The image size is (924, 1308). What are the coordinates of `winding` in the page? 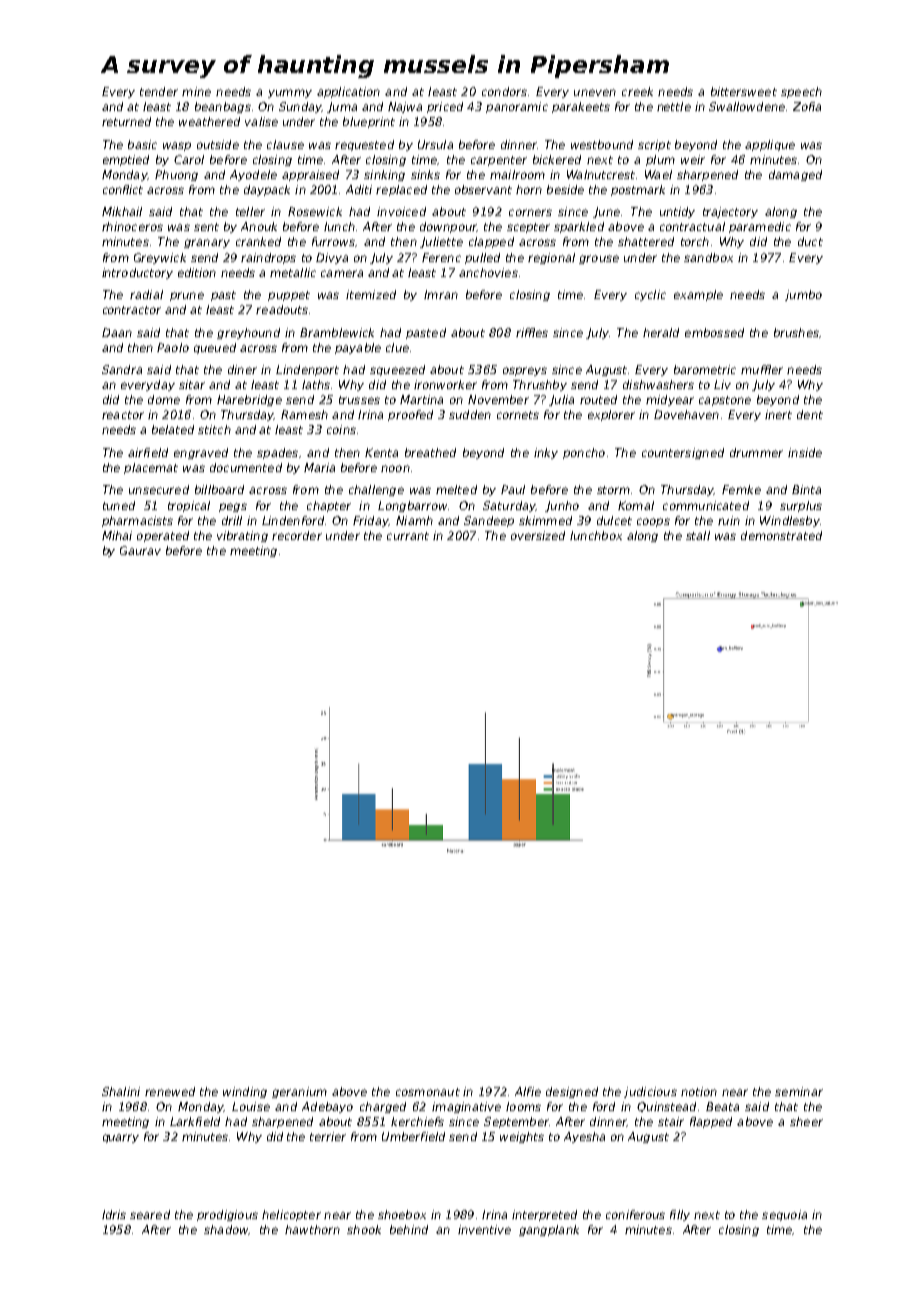 It's located at (245, 1092).
